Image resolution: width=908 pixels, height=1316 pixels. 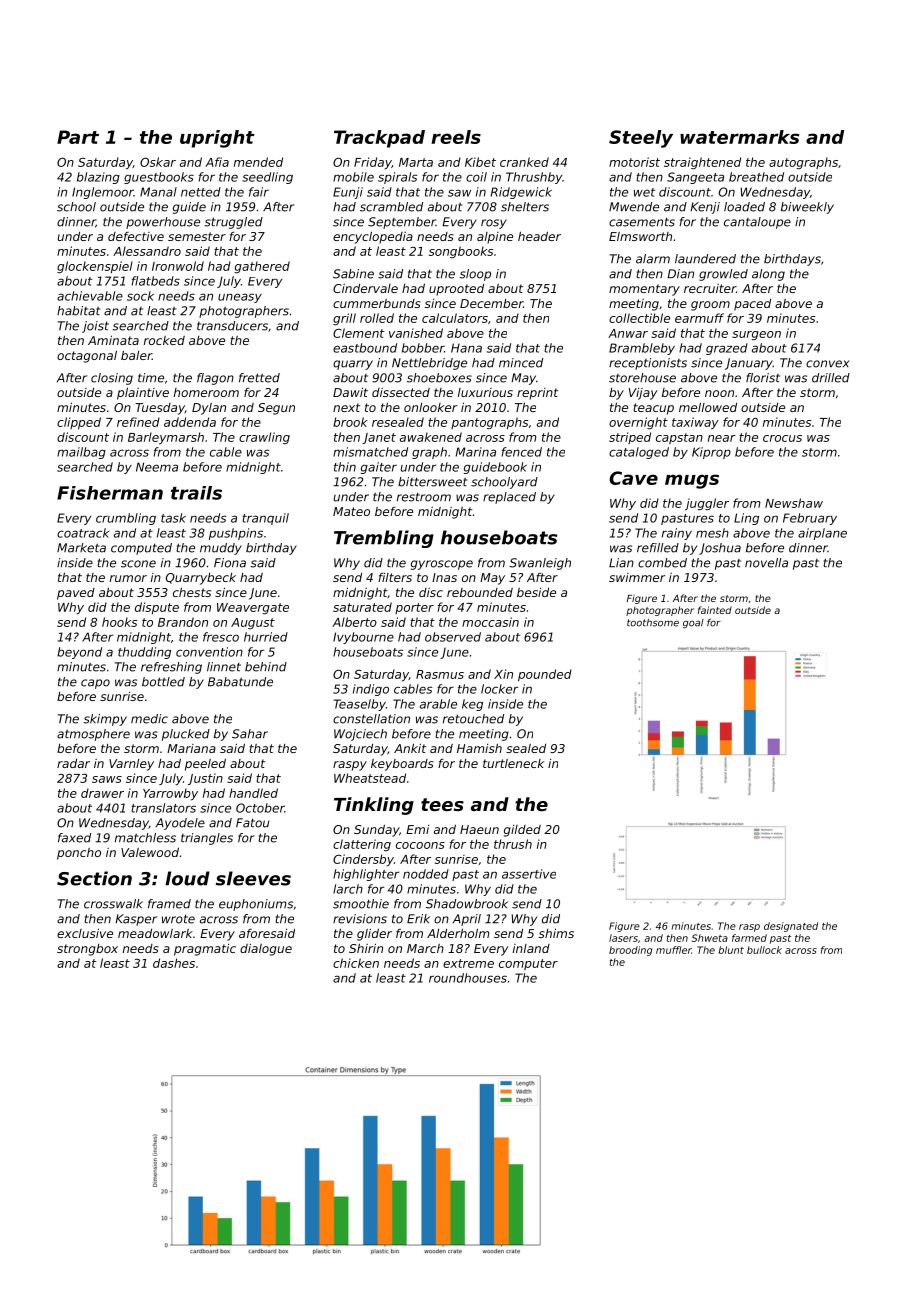 I want to click on reels, so click(x=456, y=137).
